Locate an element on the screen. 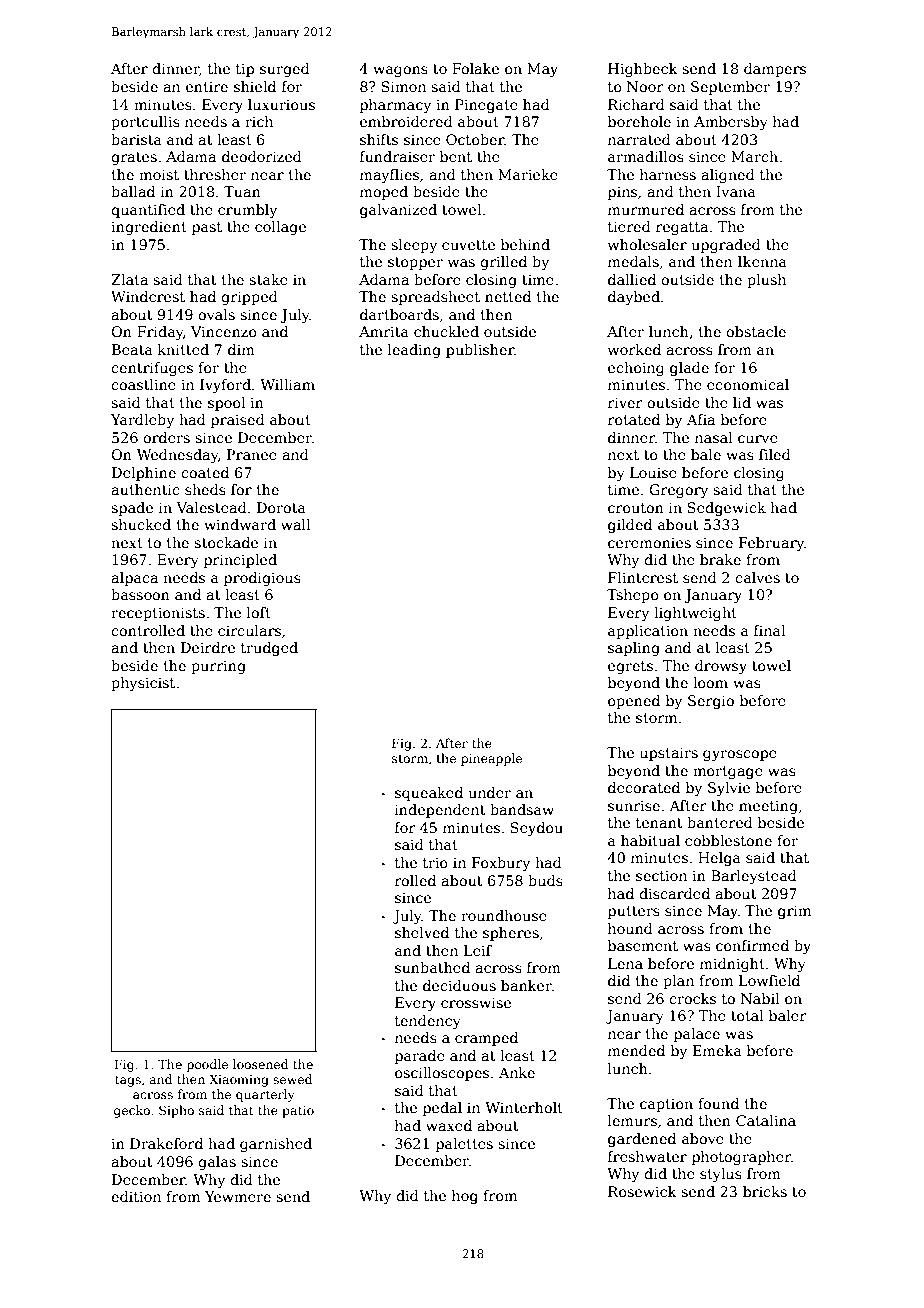 The image size is (924, 1308). dampers is located at coordinates (775, 70).
